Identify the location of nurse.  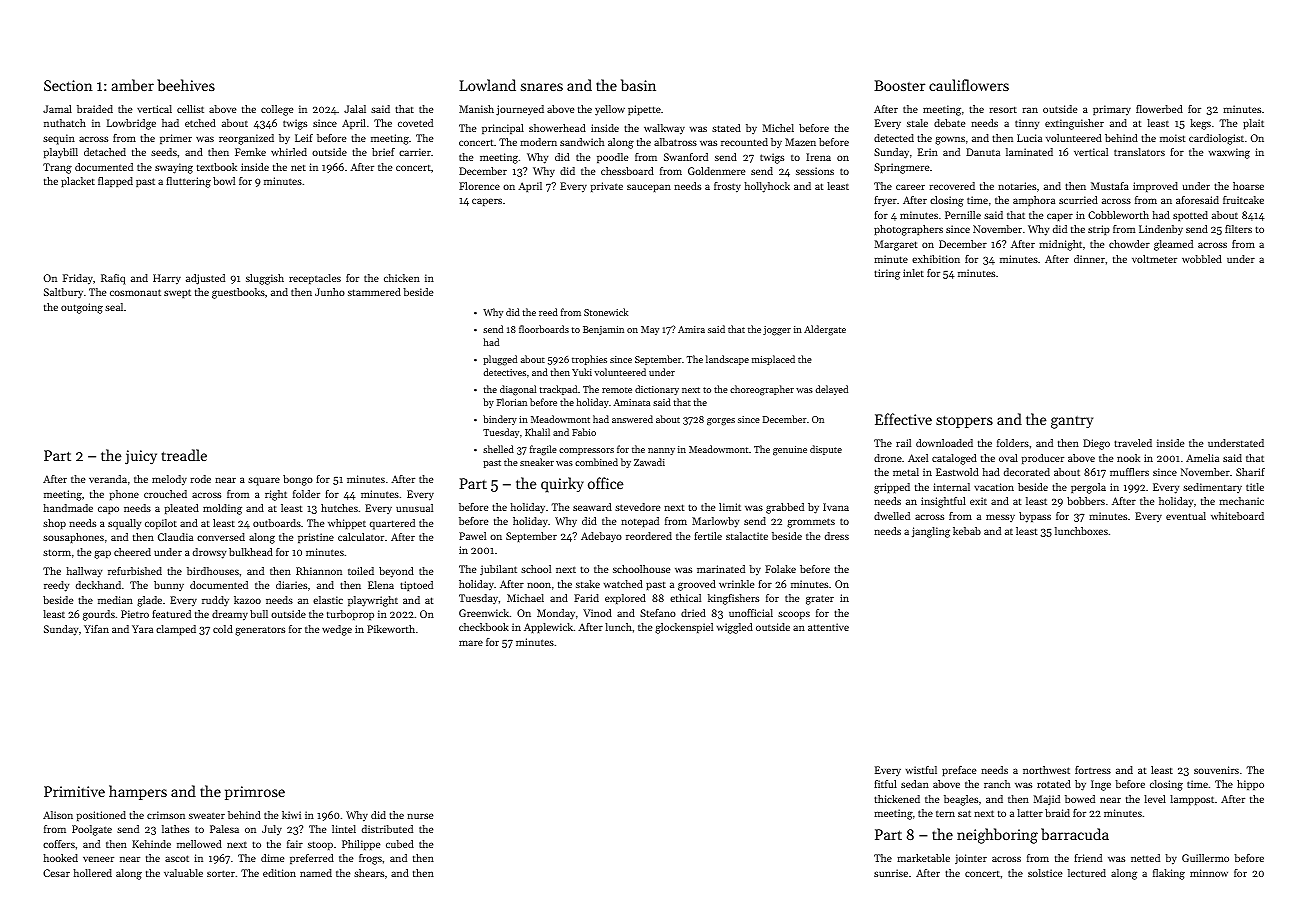
(420, 816).
